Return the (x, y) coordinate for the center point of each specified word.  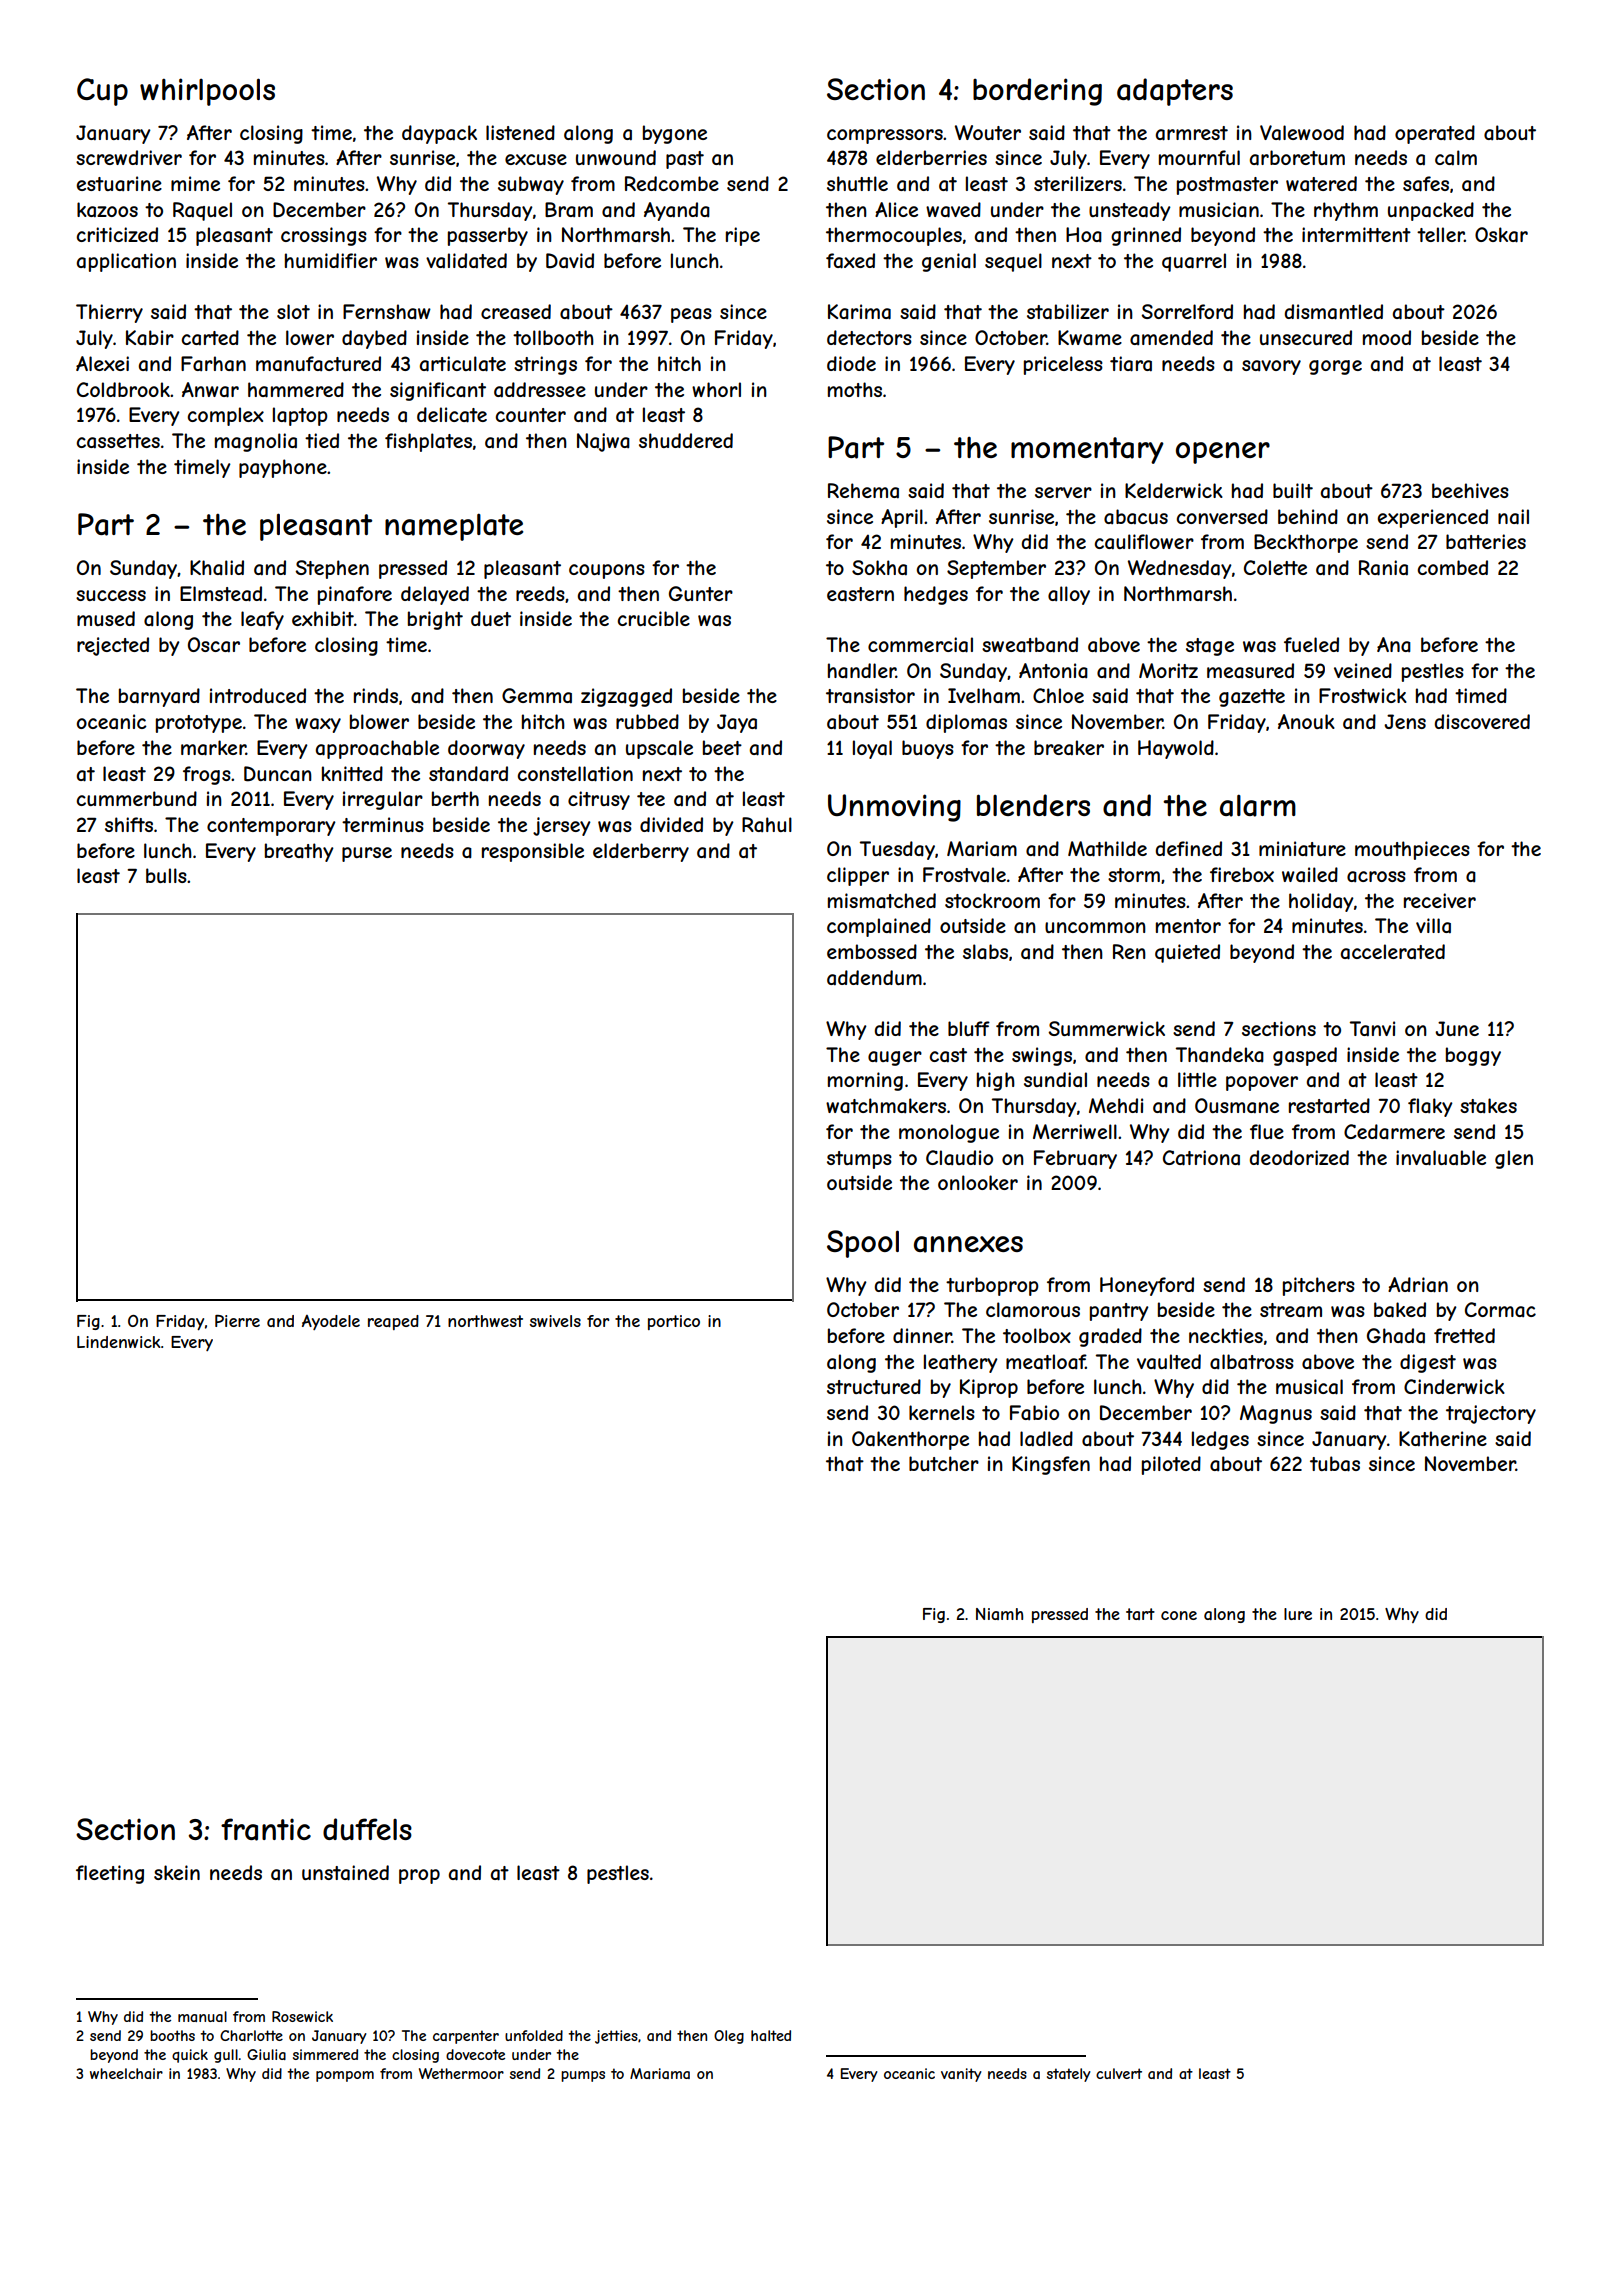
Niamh (999, 1614)
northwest (485, 1321)
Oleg (729, 2037)
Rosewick (302, 2016)
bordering (1037, 92)
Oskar (1501, 235)
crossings (324, 236)
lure (1298, 1614)
